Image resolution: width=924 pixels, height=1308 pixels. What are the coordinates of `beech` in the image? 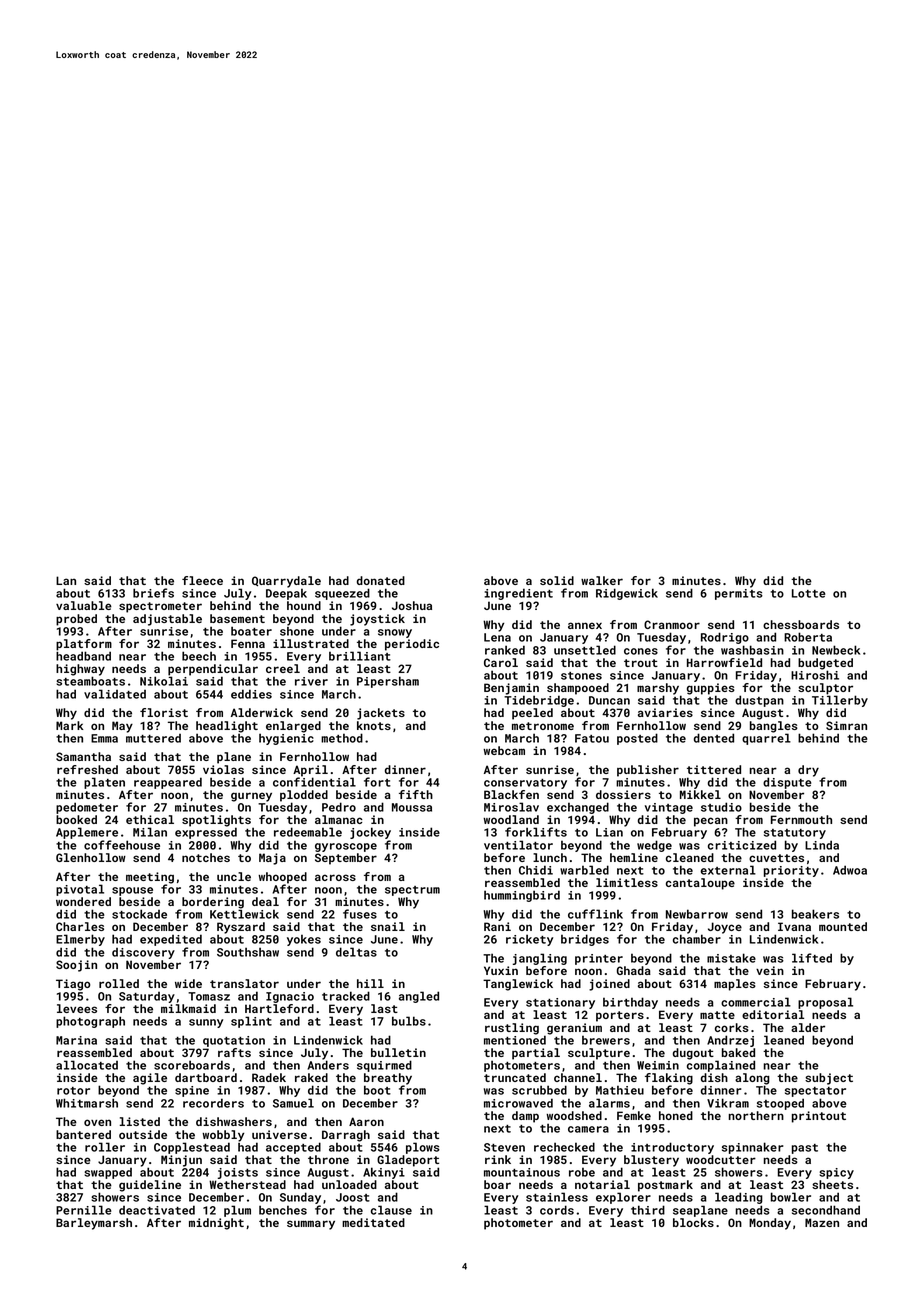 It's located at (199, 656).
